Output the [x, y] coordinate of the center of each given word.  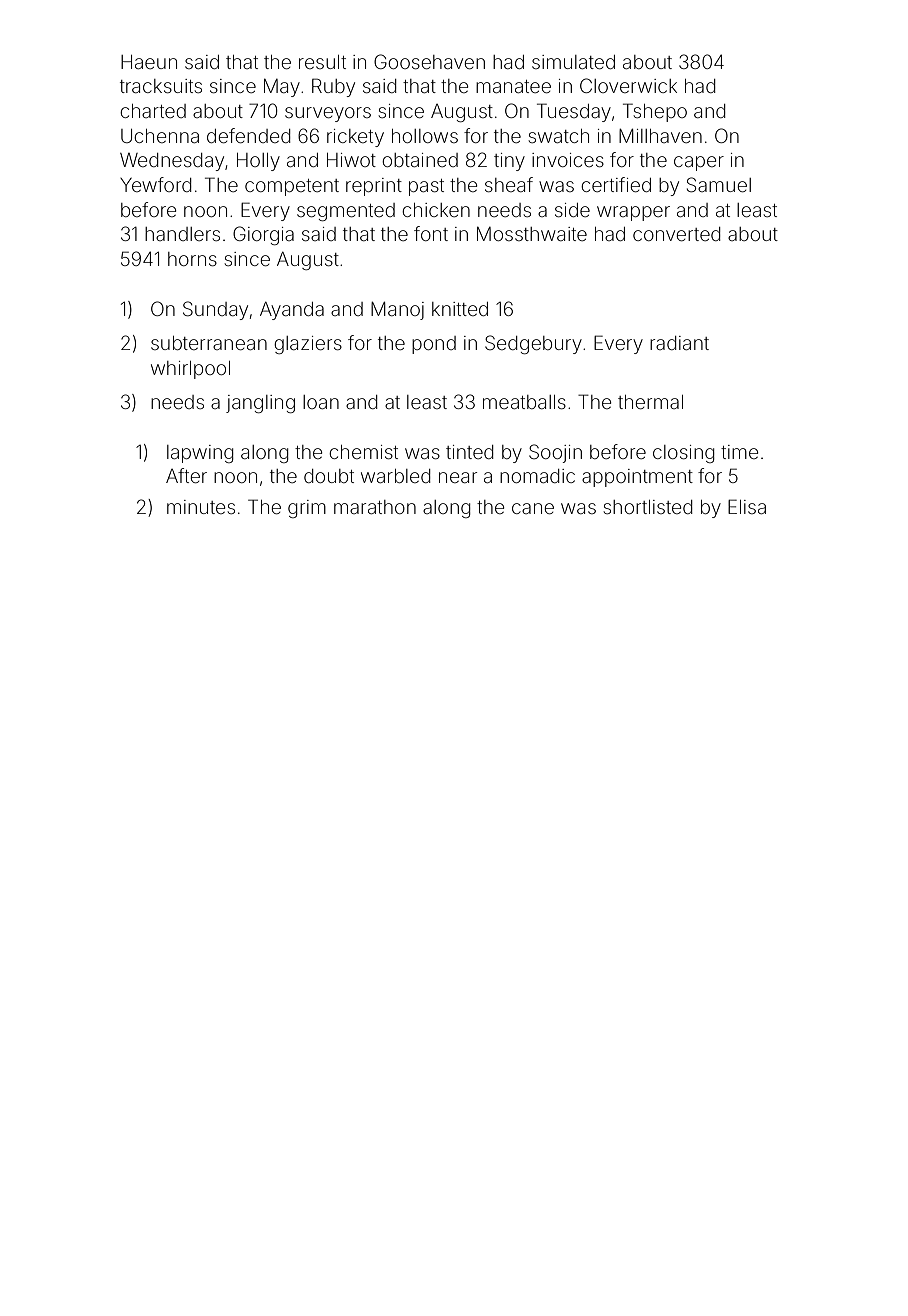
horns [192, 259]
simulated [573, 62]
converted [676, 234]
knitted [460, 309]
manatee [513, 86]
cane [533, 508]
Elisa [747, 506]
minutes [201, 507]
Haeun [149, 62]
